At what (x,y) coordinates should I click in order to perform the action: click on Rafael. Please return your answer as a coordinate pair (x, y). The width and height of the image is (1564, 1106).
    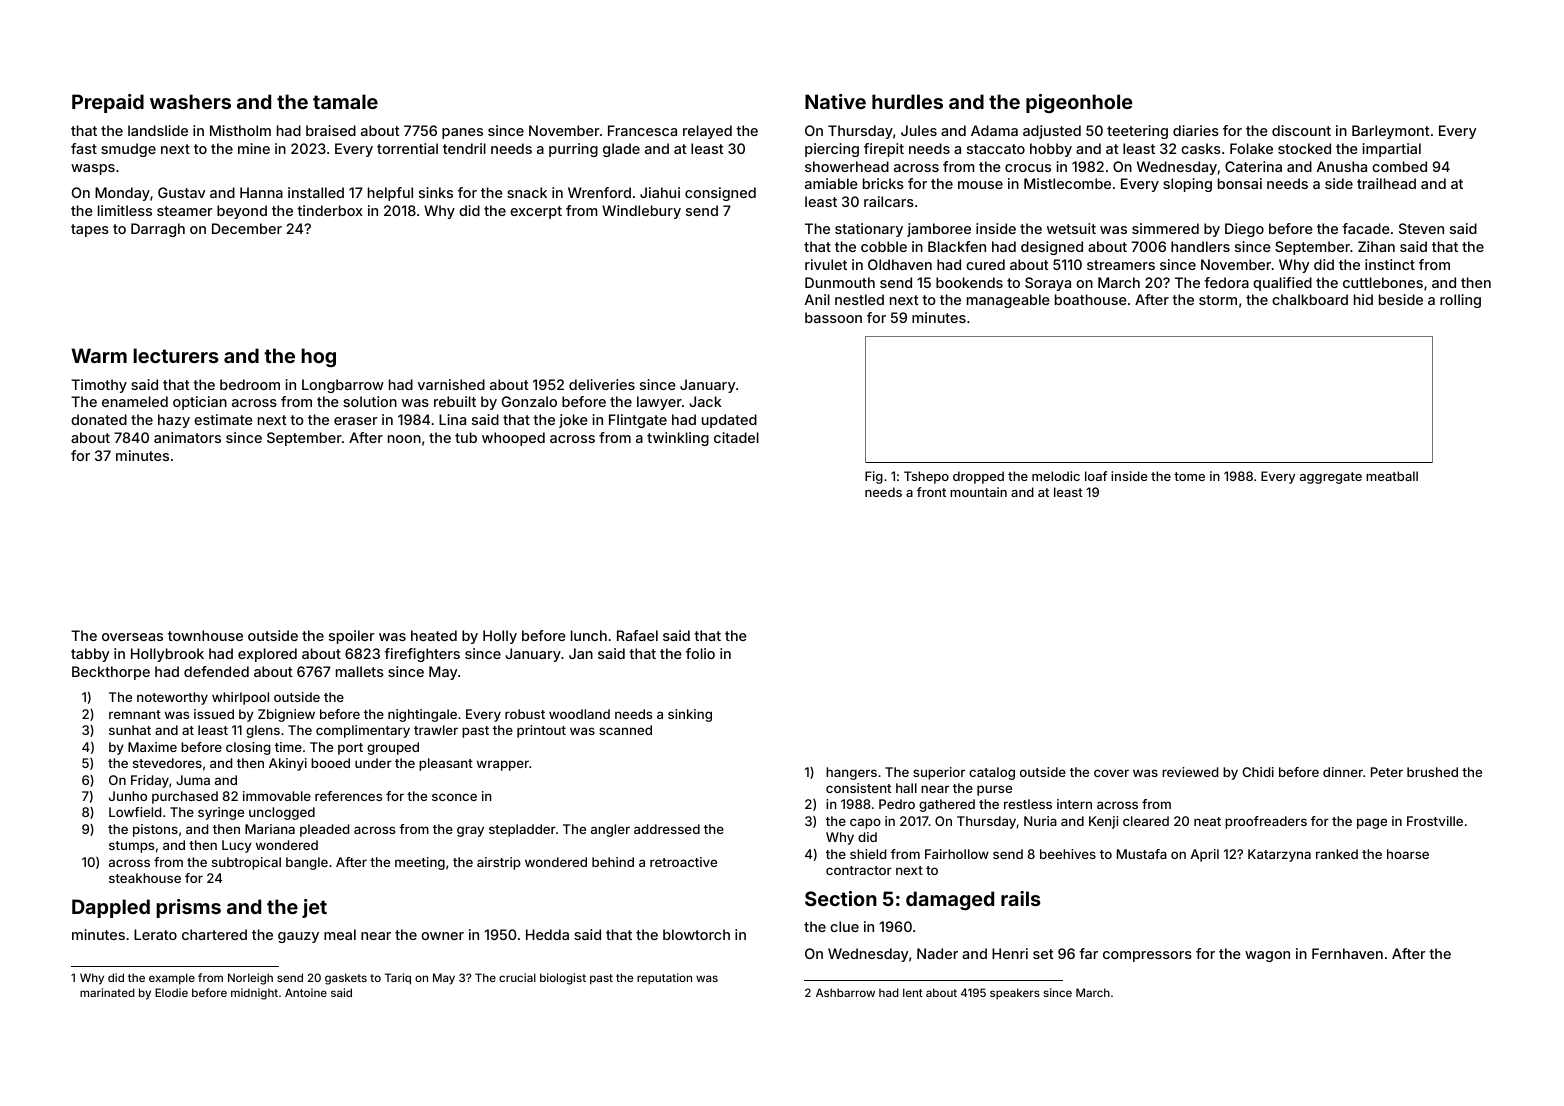
    Looking at the image, I should click on (637, 635).
